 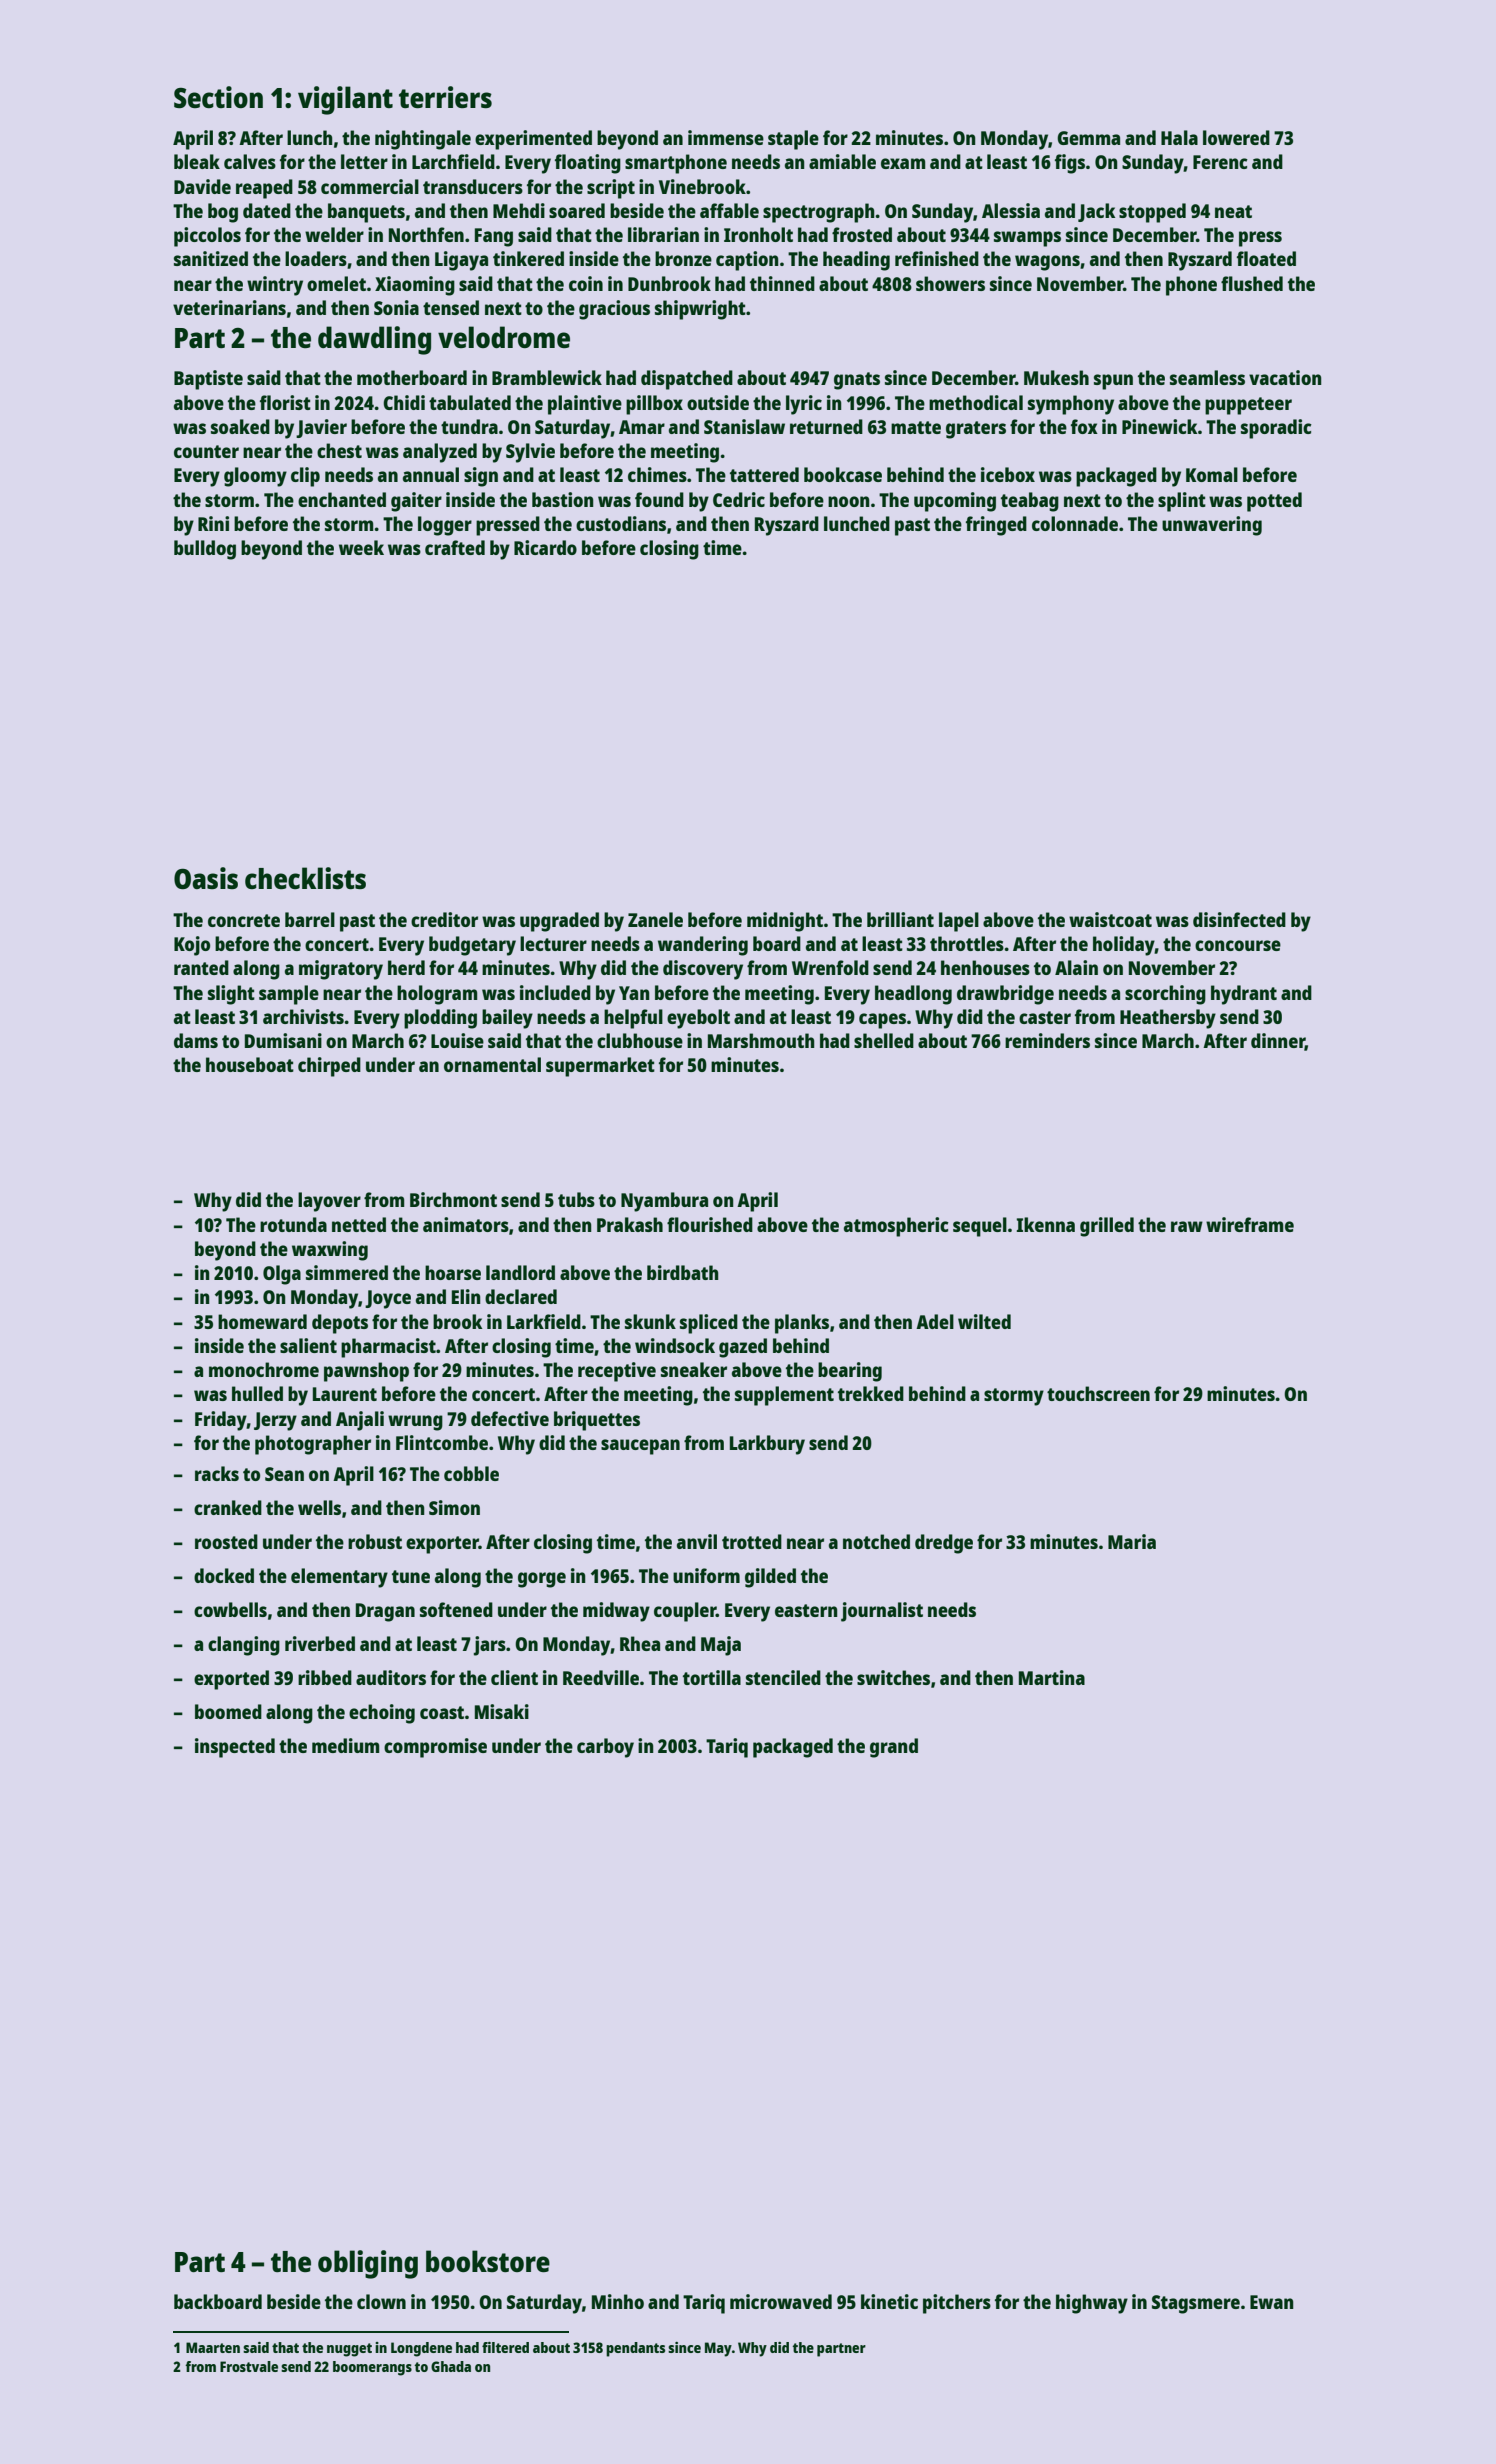 What do you see at coordinates (1179, 137) in the image?
I see `Hala` at bounding box center [1179, 137].
